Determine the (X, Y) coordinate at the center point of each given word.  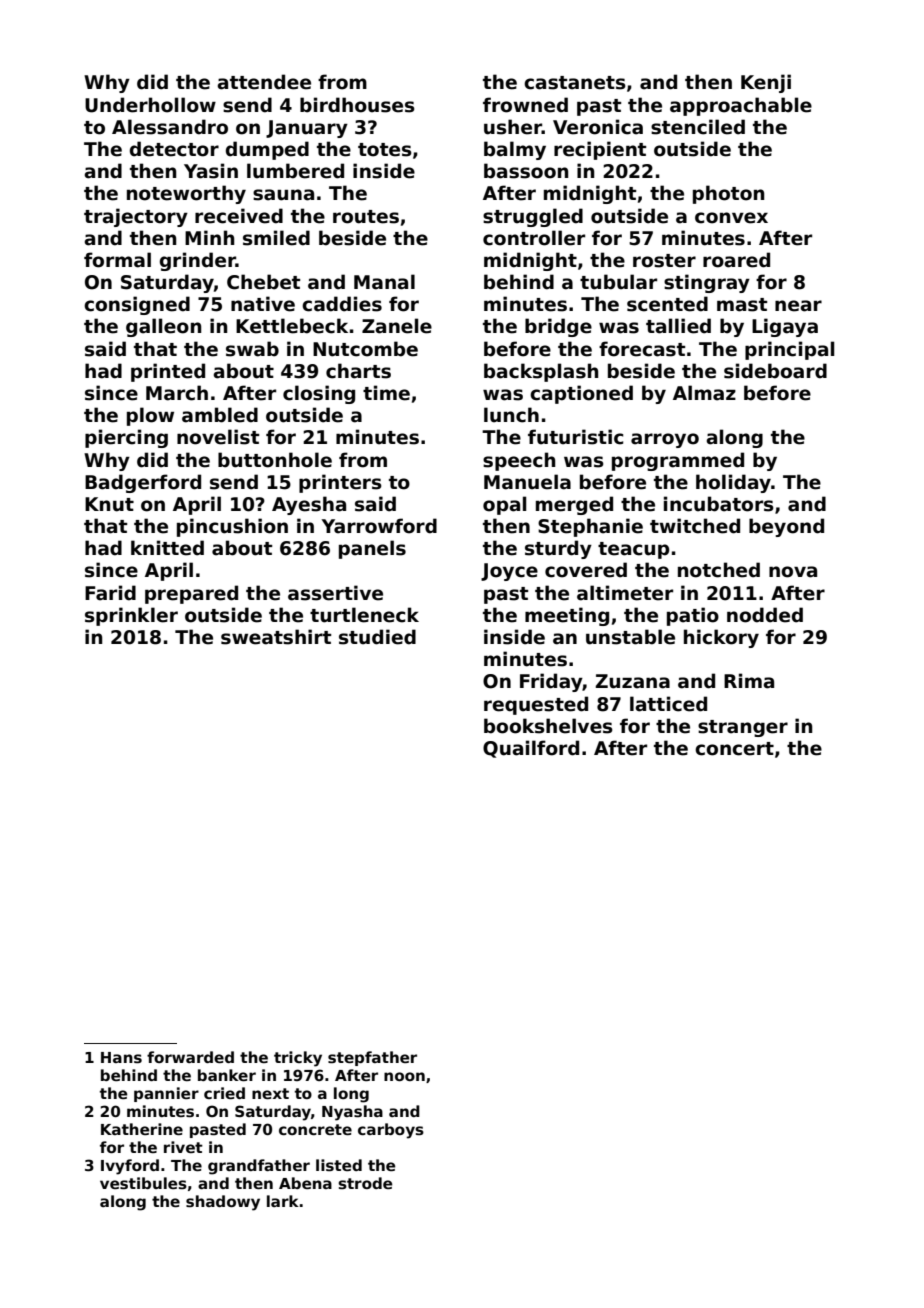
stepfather (372, 1058)
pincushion (232, 527)
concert (734, 749)
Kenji (766, 83)
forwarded (190, 1057)
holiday (733, 483)
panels (372, 549)
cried (224, 1093)
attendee (264, 82)
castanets (575, 83)
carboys (391, 1131)
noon (404, 1076)
